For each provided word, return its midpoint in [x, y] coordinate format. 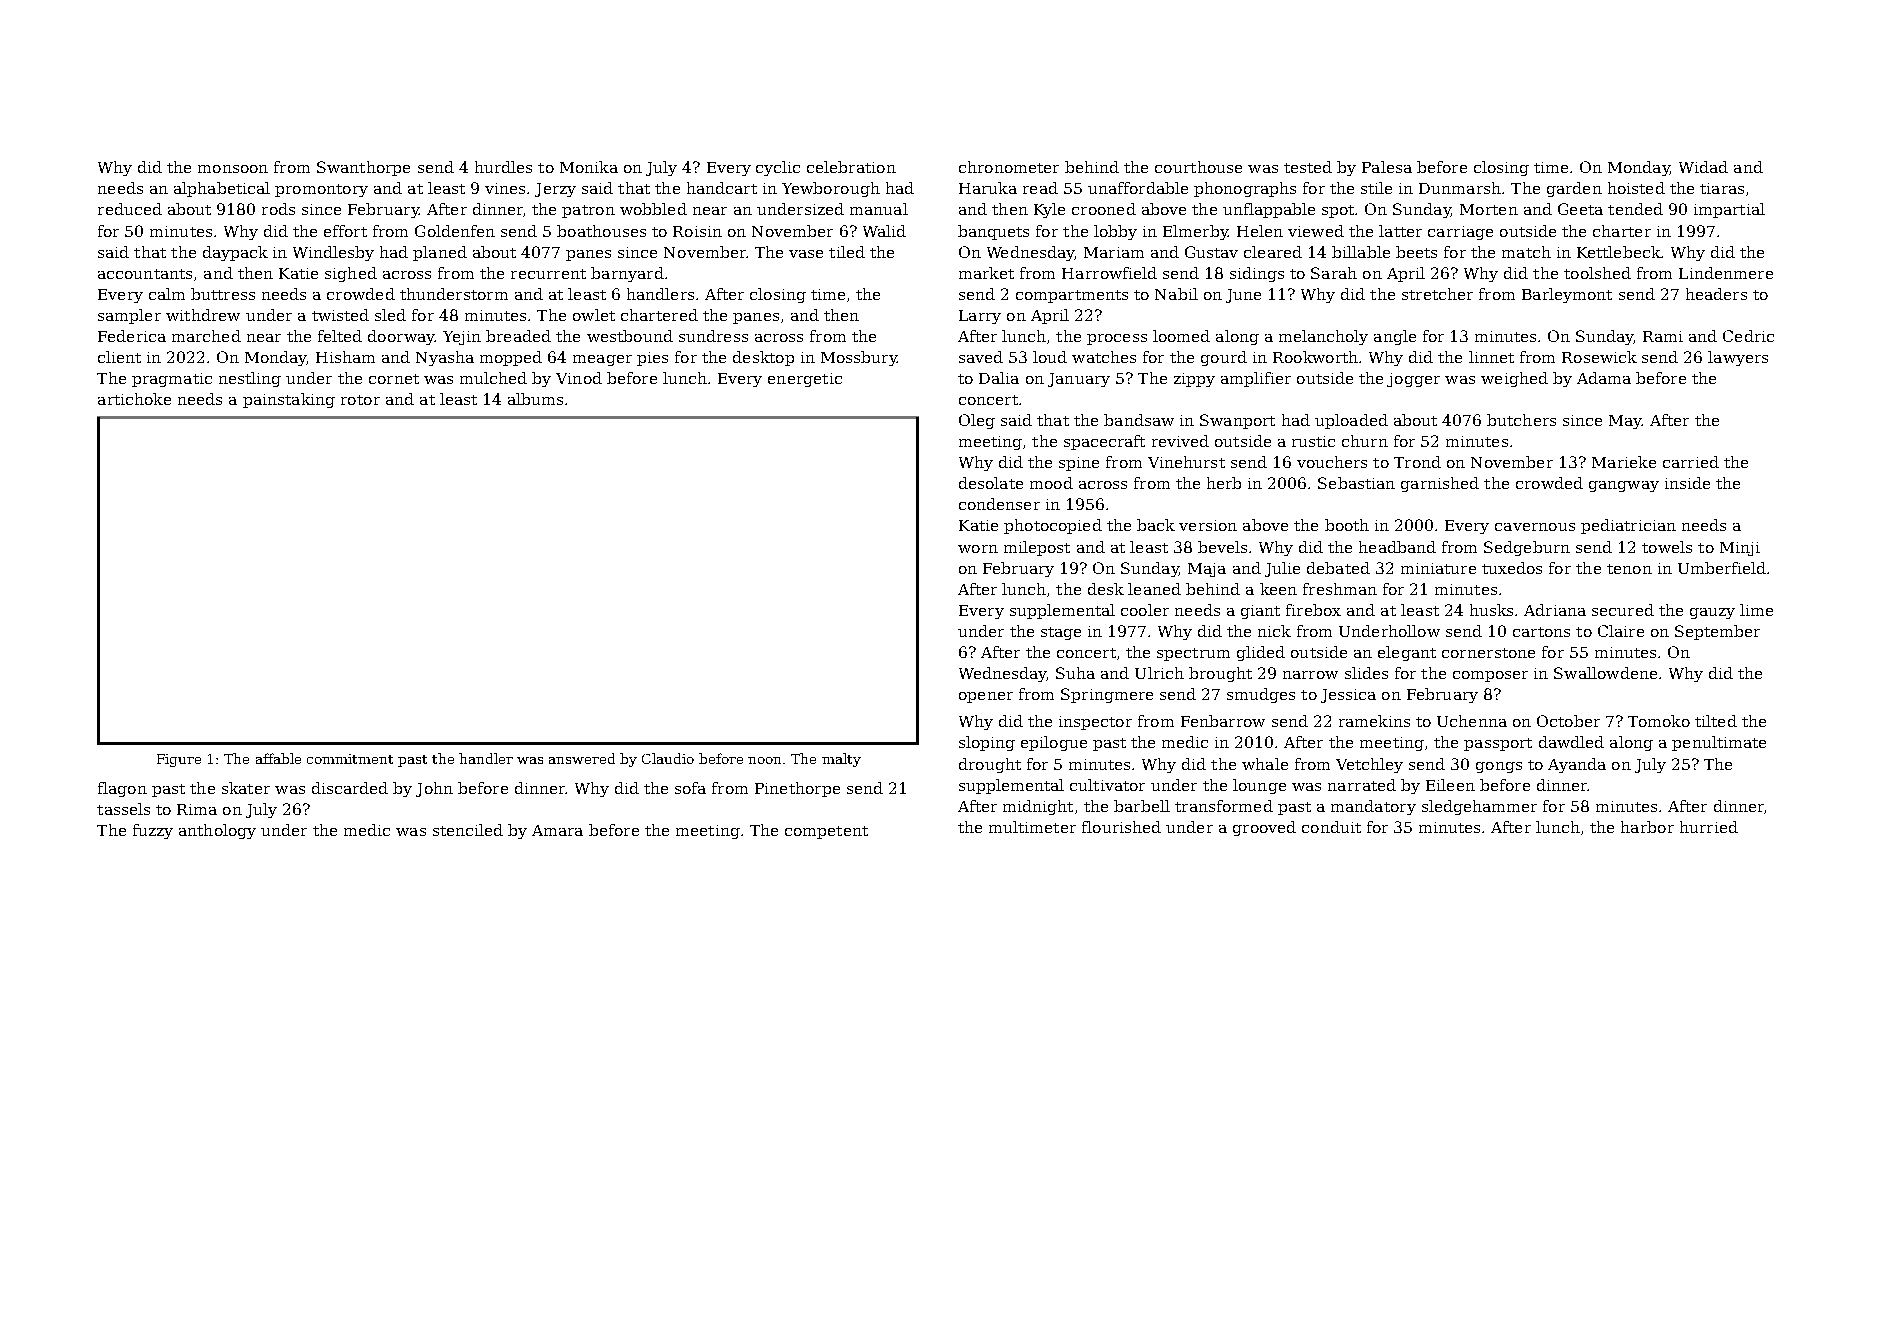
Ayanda [1577, 765]
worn [978, 549]
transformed [1224, 806]
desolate [991, 483]
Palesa [1387, 167]
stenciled [468, 830]
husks [1491, 610]
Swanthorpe [363, 168]
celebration [851, 167]
